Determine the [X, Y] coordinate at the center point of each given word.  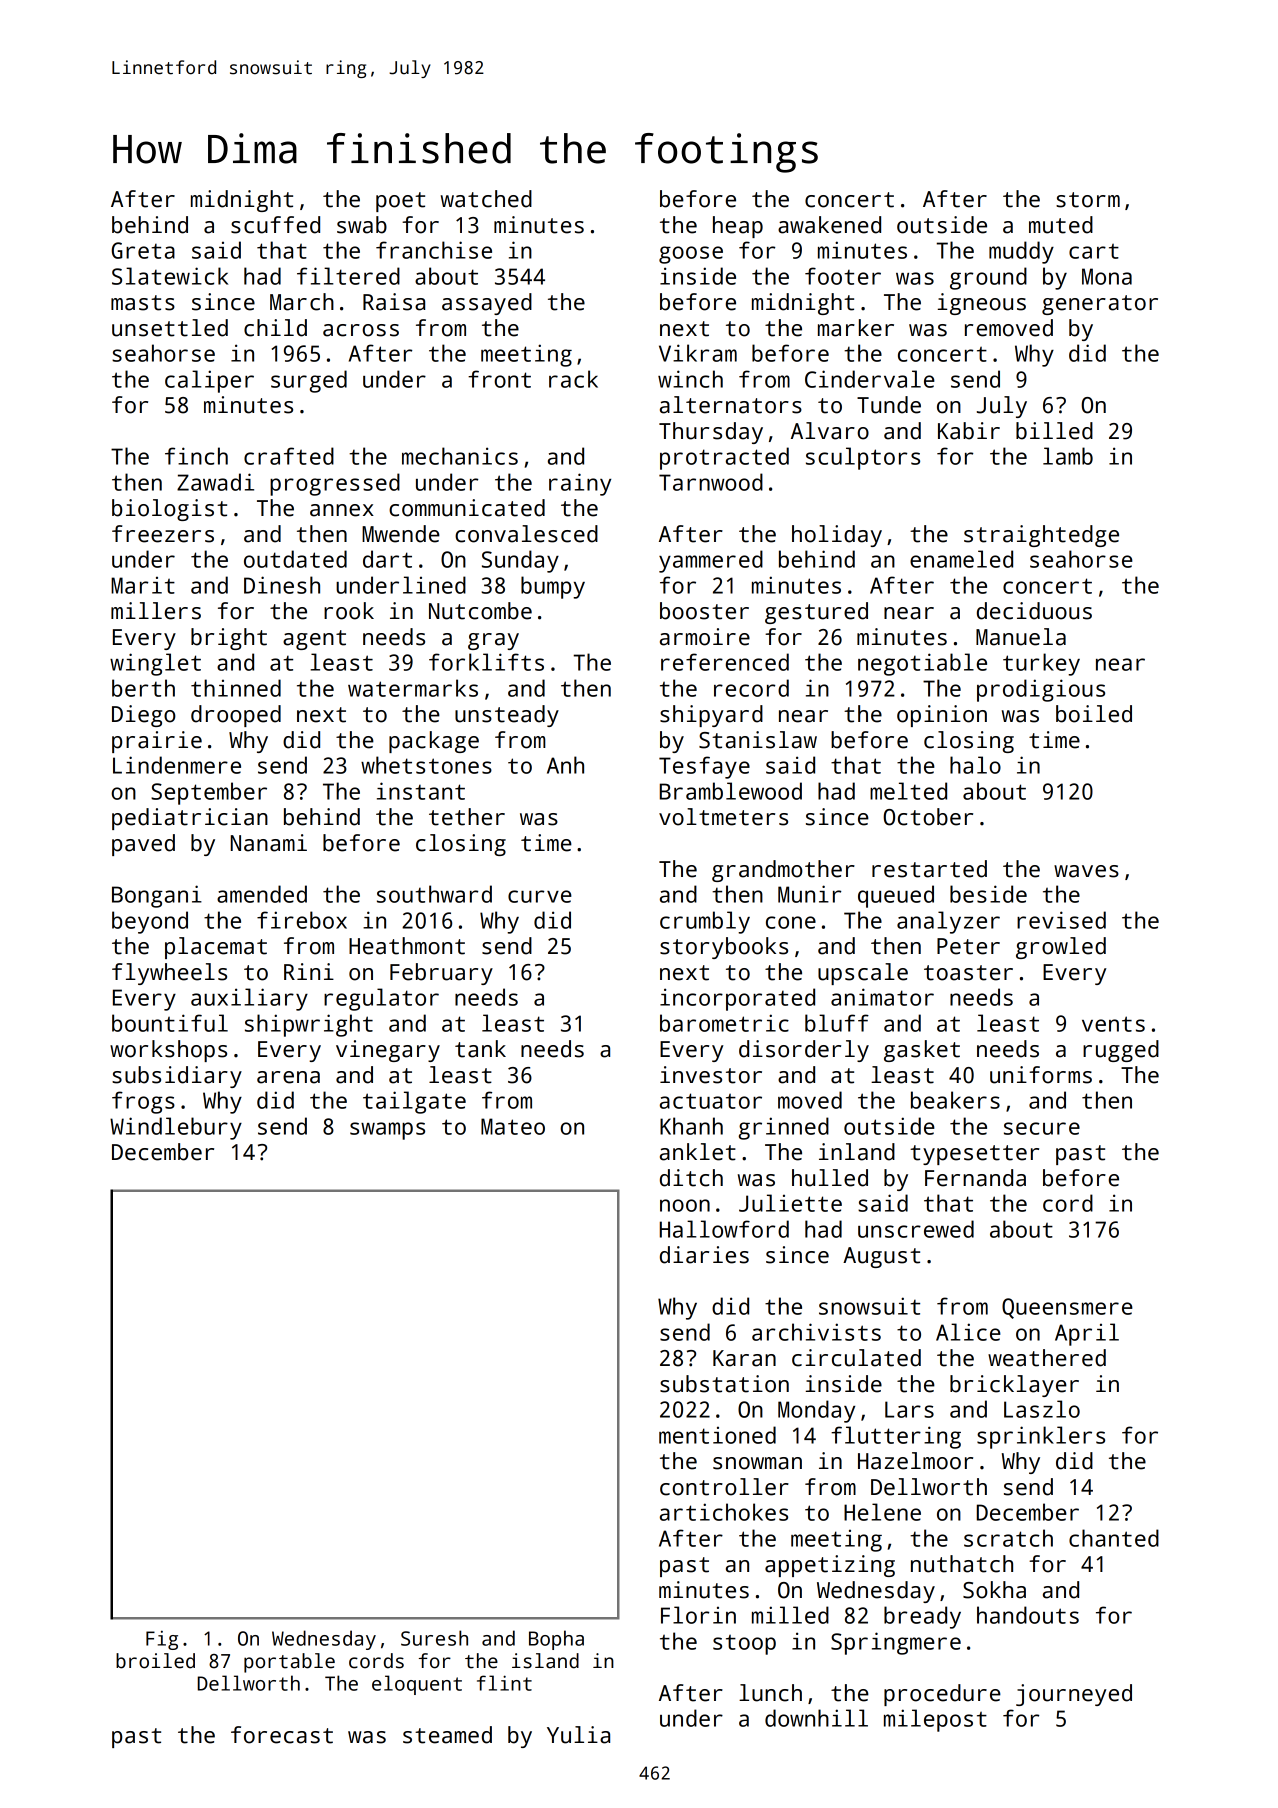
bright [229, 639]
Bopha [556, 1640]
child [275, 328]
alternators [731, 405]
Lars [909, 1409]
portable [289, 1663]
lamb [1068, 456]
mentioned [717, 1435]
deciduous [1034, 611]
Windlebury [176, 1128]
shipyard [711, 716]
